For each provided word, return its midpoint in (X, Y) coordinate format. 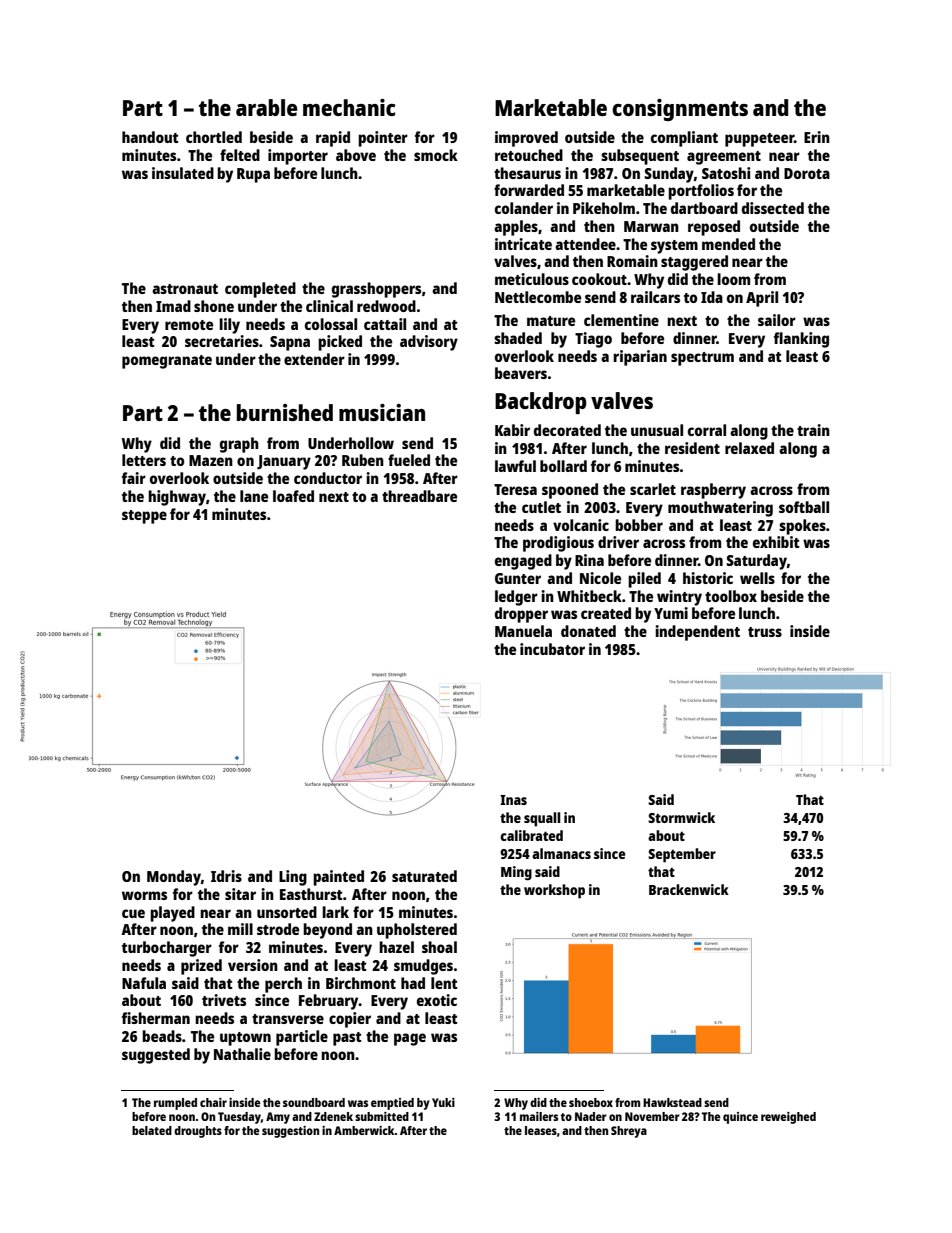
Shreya (629, 1132)
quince (740, 1118)
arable (266, 107)
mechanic (349, 107)
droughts (198, 1132)
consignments (680, 110)
